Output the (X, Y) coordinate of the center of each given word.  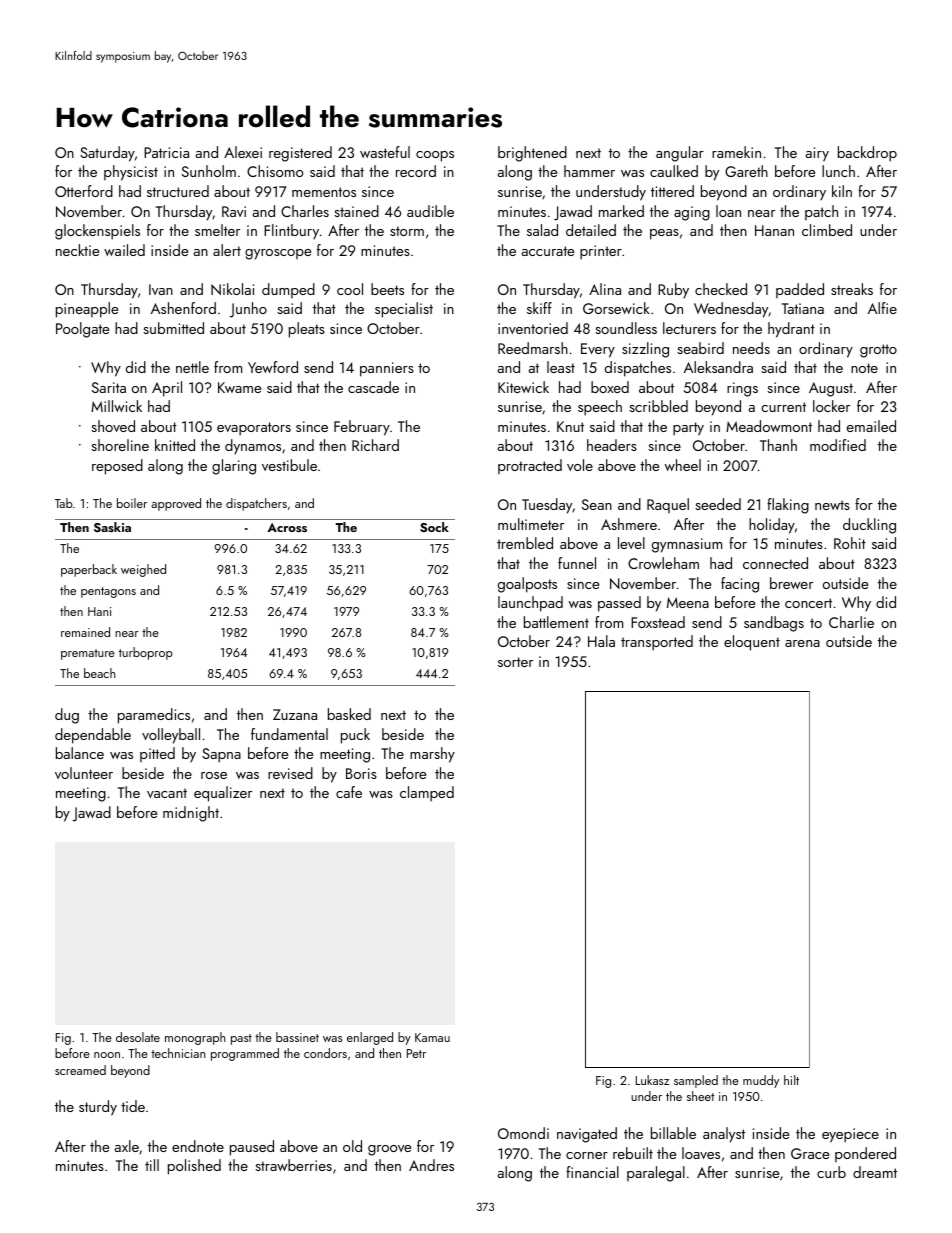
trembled (525, 543)
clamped (427, 794)
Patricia (166, 152)
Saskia (112, 527)
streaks (852, 289)
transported (657, 643)
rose (214, 775)
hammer (589, 171)
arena (802, 643)
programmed (245, 1054)
